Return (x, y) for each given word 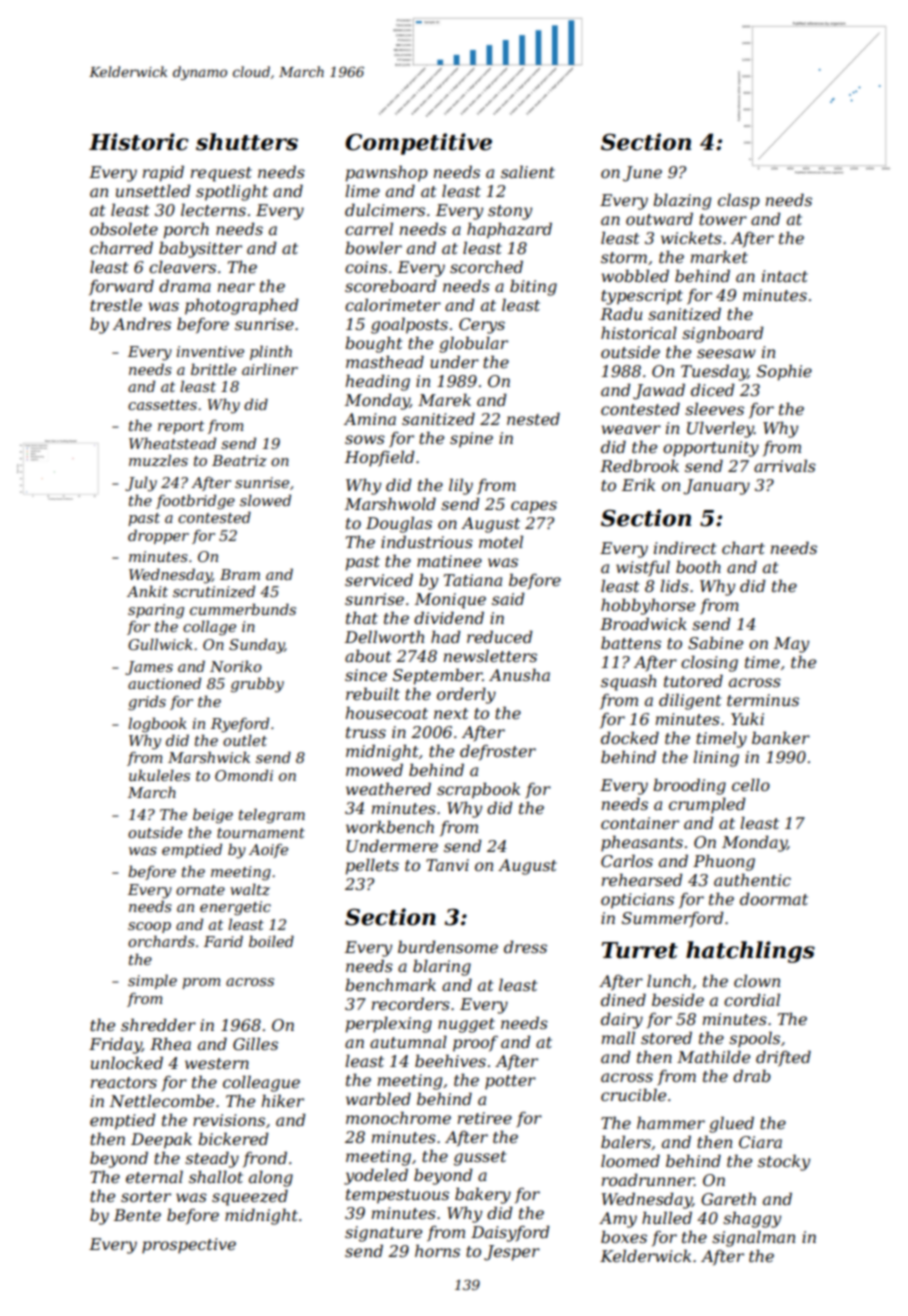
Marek (444, 399)
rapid (163, 173)
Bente (137, 1215)
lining (716, 758)
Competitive (418, 144)
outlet (245, 740)
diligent (690, 701)
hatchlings (750, 952)
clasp (739, 201)
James (149, 668)
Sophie (784, 372)
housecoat (387, 712)
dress (525, 946)
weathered (388, 788)
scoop (149, 927)
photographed (242, 306)
